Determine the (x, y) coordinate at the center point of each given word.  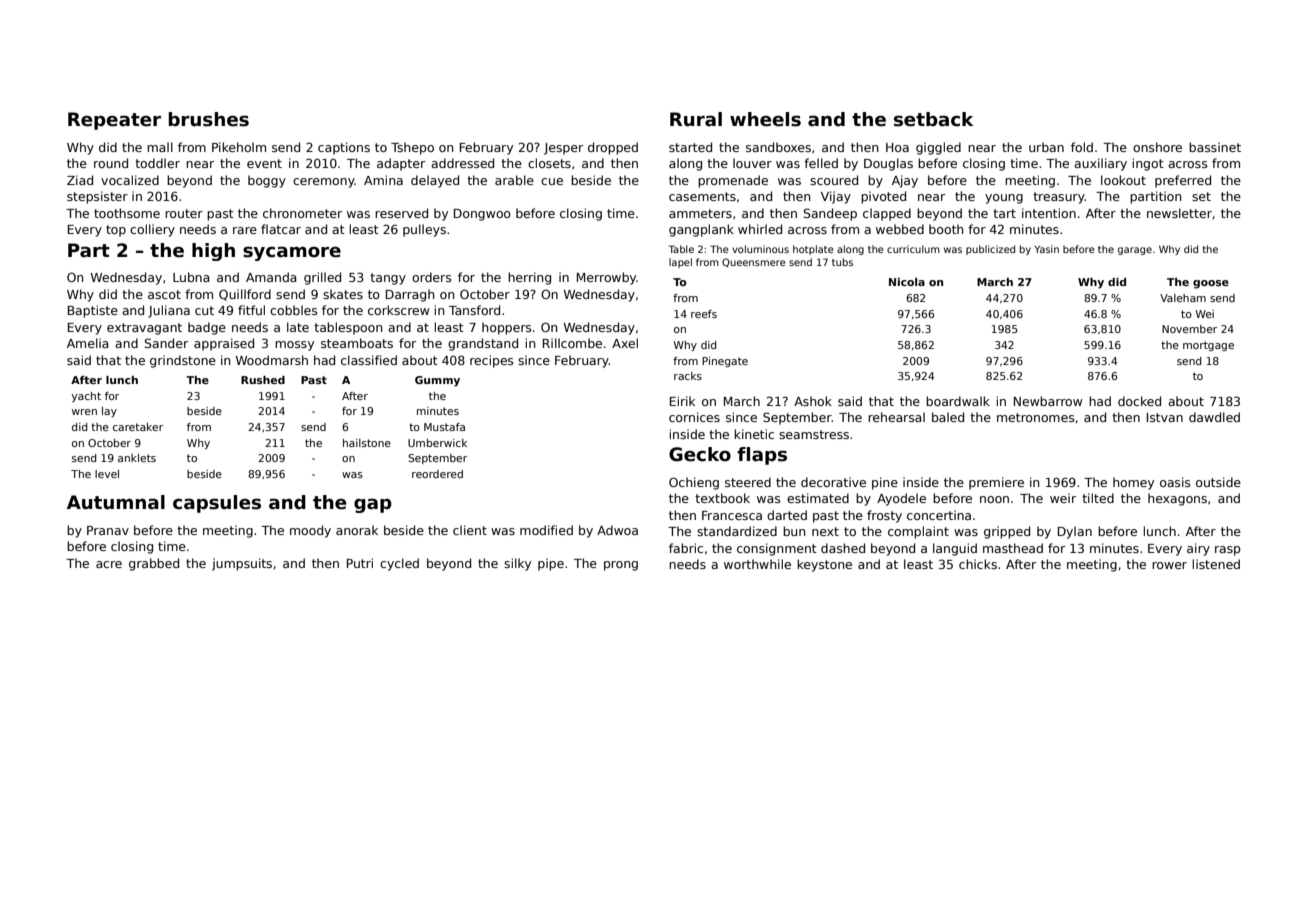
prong (621, 566)
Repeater (114, 121)
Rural (696, 119)
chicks (978, 564)
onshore (1157, 147)
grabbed (154, 564)
